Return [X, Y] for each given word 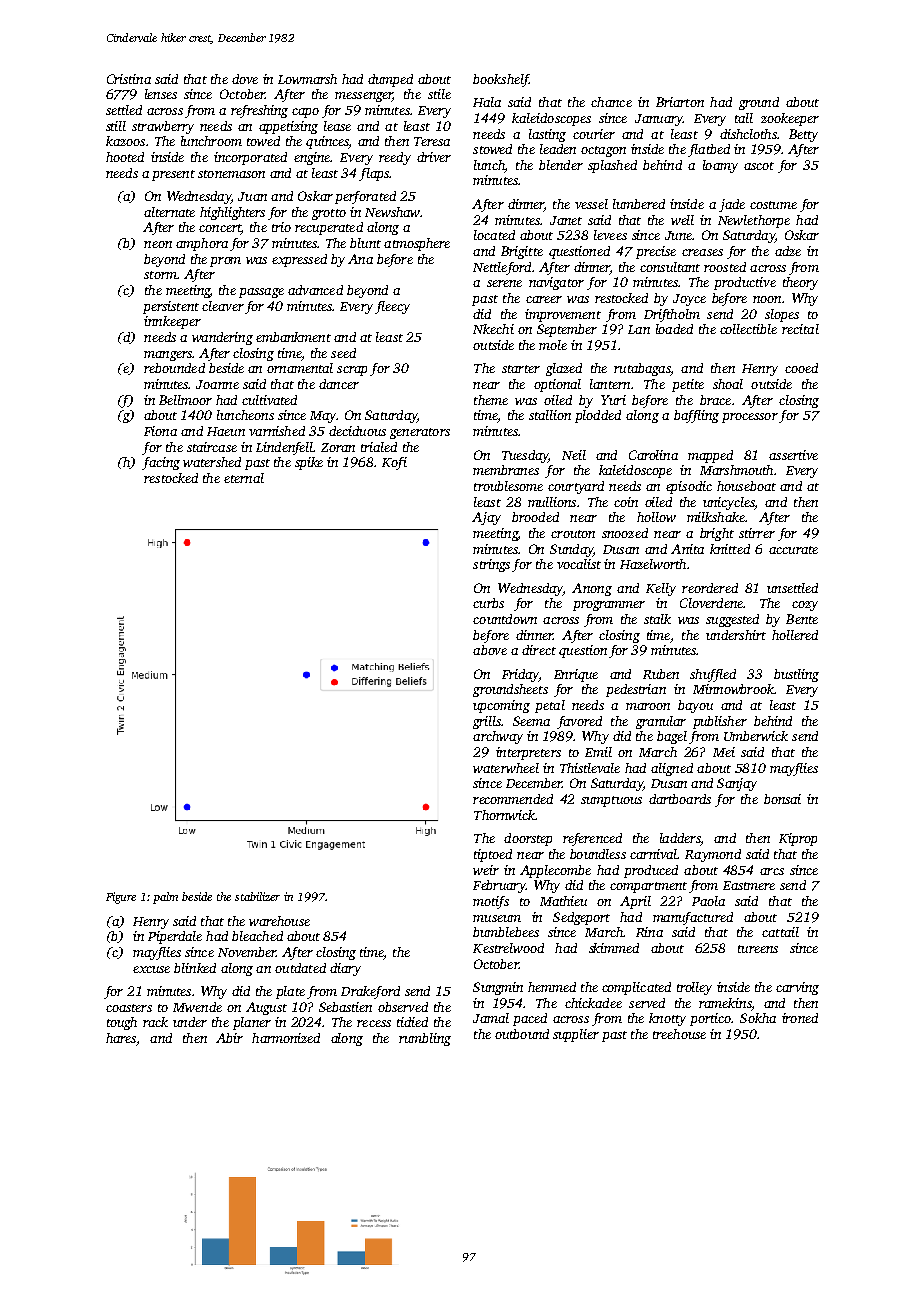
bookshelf [501, 80]
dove [245, 79]
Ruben [661, 674]
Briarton [680, 102]
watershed [212, 462]
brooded [535, 517]
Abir [229, 1038]
